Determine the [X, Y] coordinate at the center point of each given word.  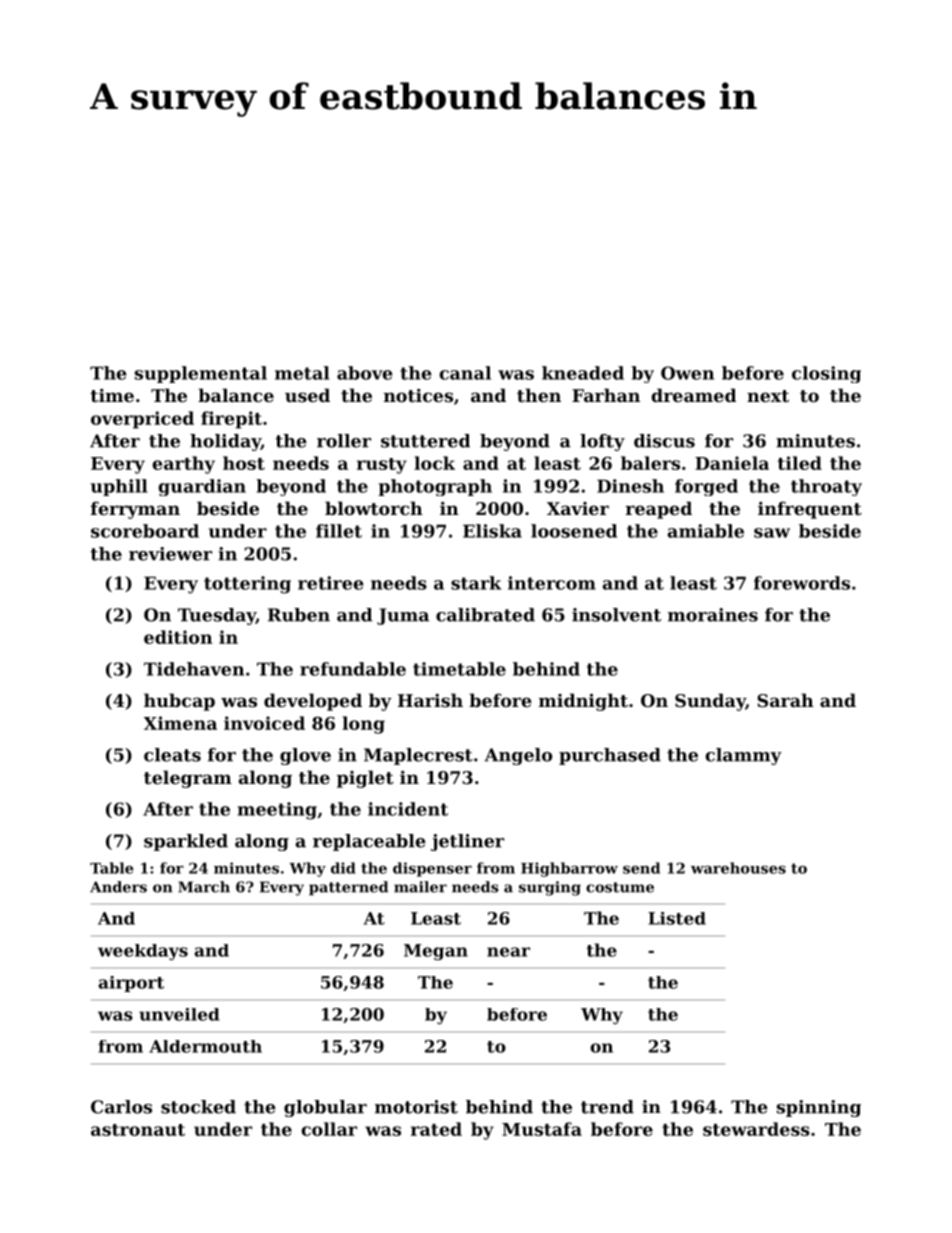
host [244, 463]
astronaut [138, 1130]
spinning [819, 1108]
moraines [713, 615]
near [508, 952]
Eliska [492, 531]
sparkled [186, 842]
